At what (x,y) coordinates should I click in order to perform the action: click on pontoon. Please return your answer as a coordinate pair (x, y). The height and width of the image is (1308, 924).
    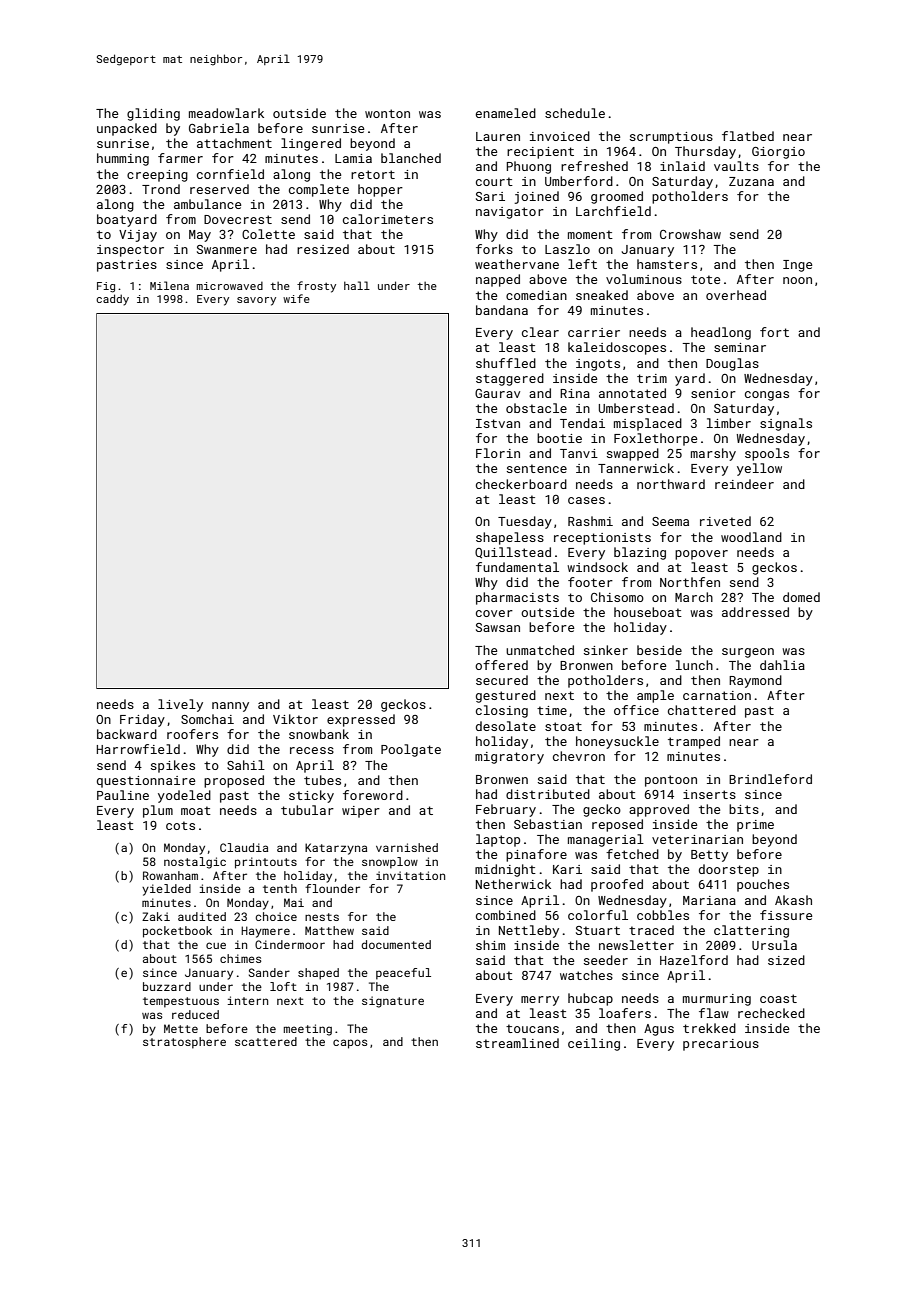
    Looking at the image, I should click on (671, 781).
